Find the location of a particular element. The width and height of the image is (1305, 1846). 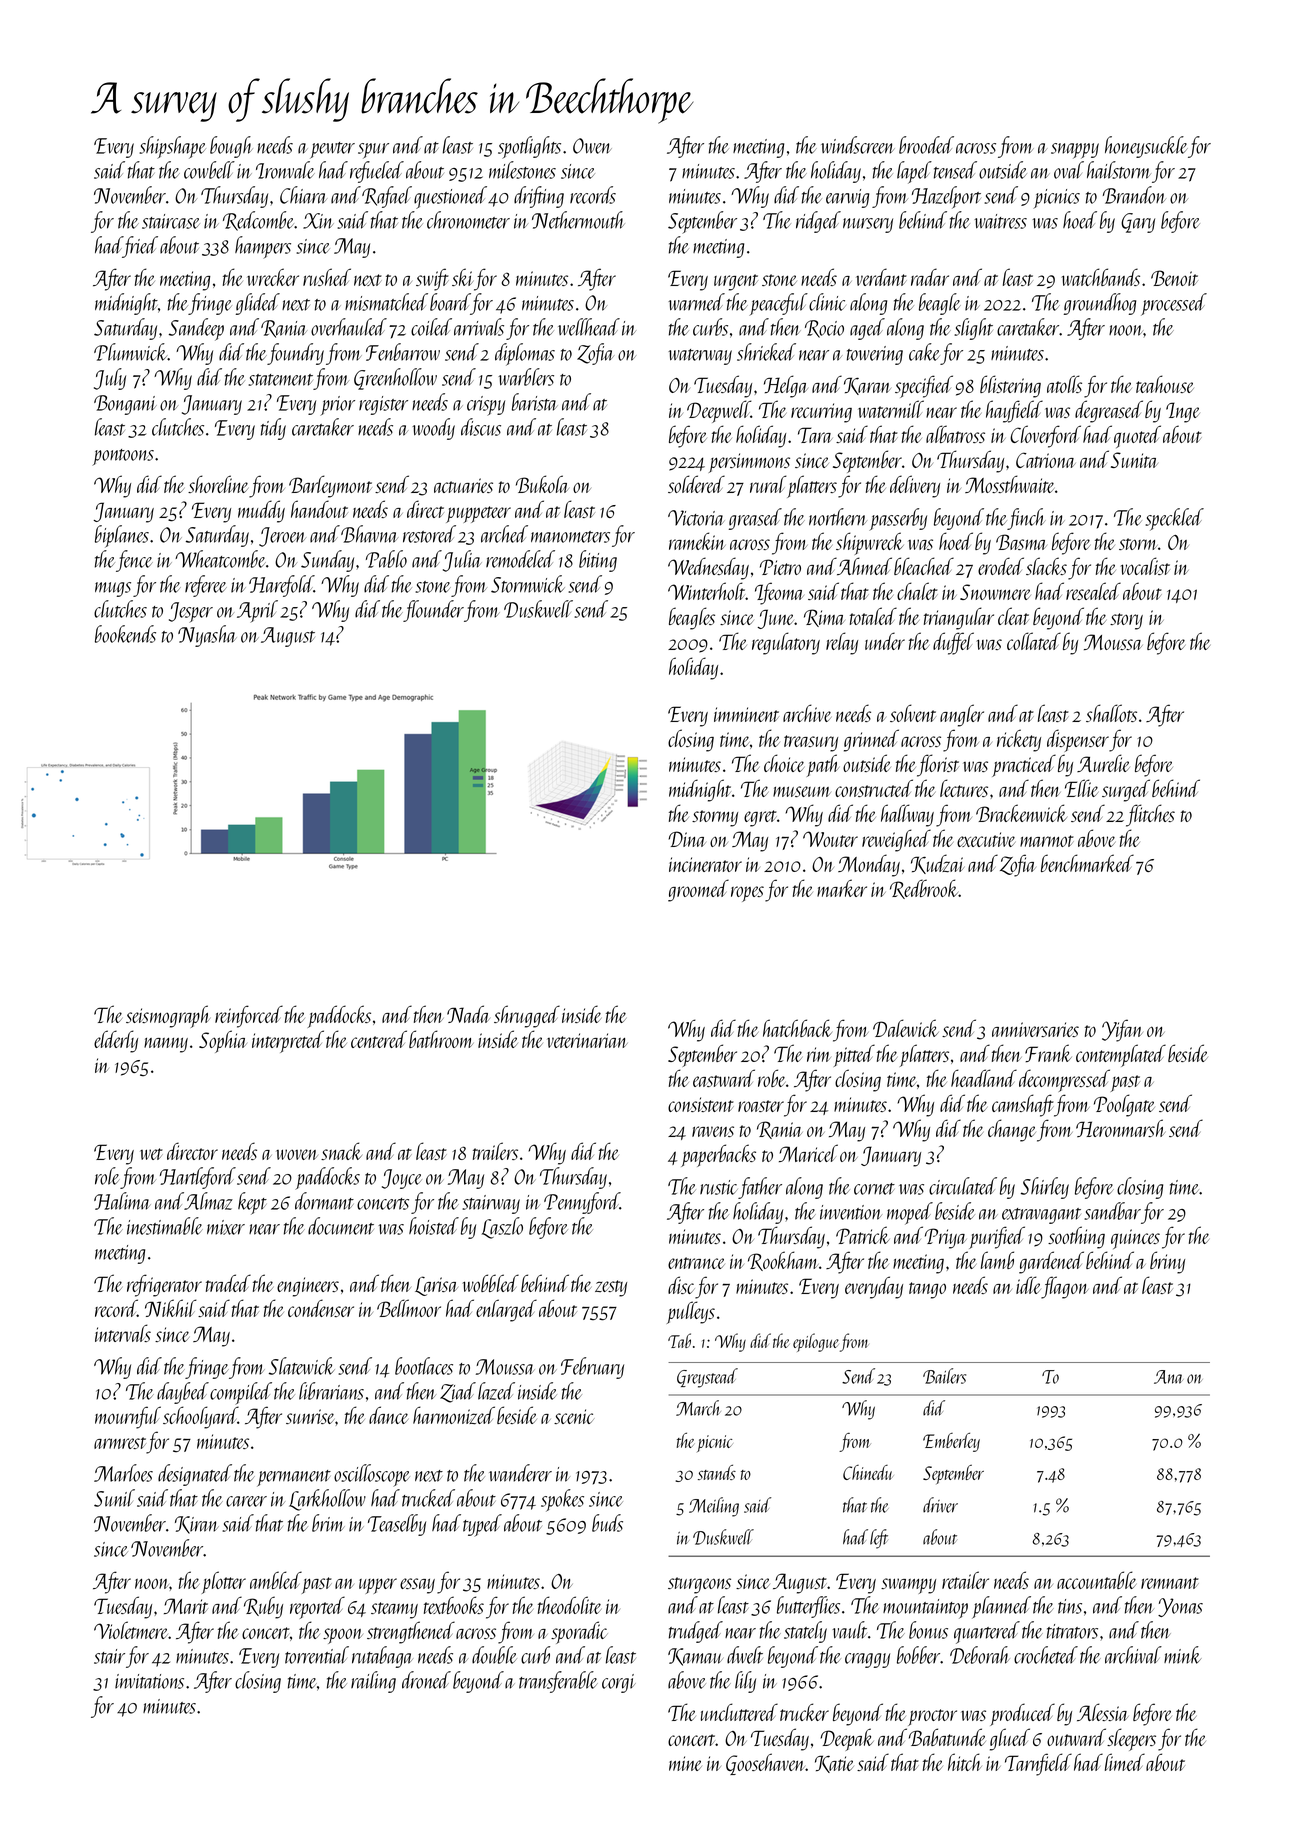

muddy is located at coordinates (261, 511).
